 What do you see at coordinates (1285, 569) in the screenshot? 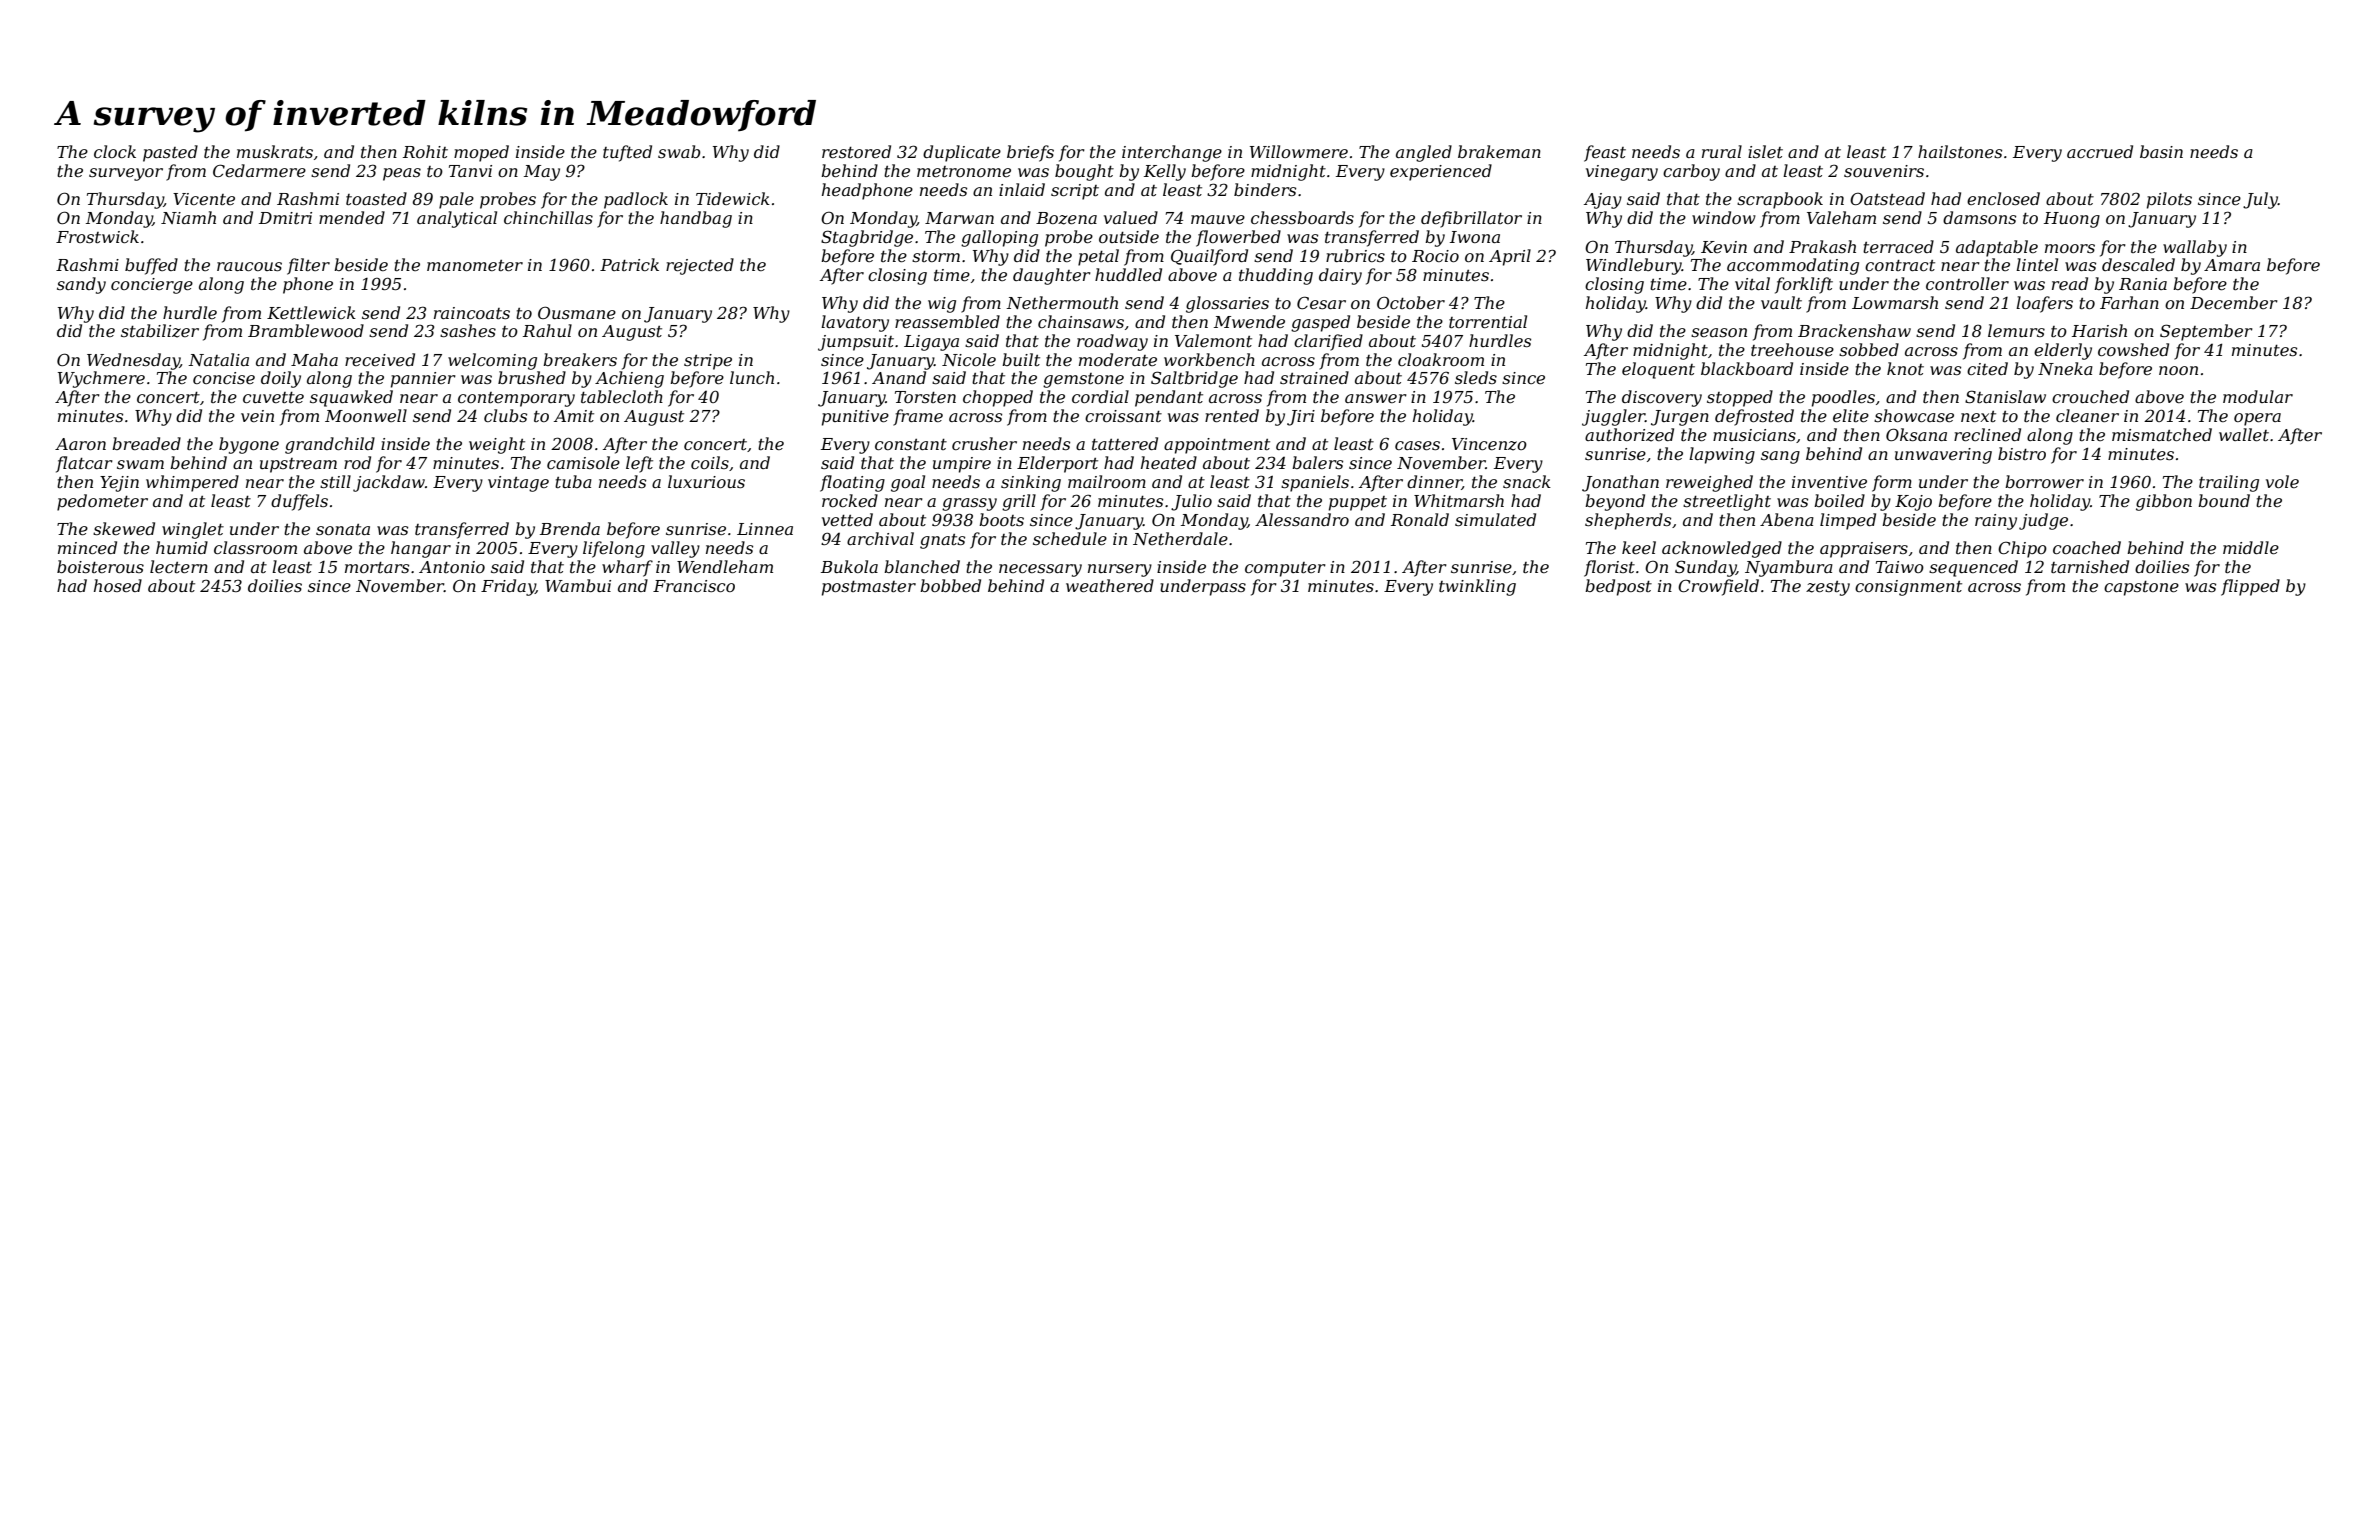
I see `computer` at bounding box center [1285, 569].
